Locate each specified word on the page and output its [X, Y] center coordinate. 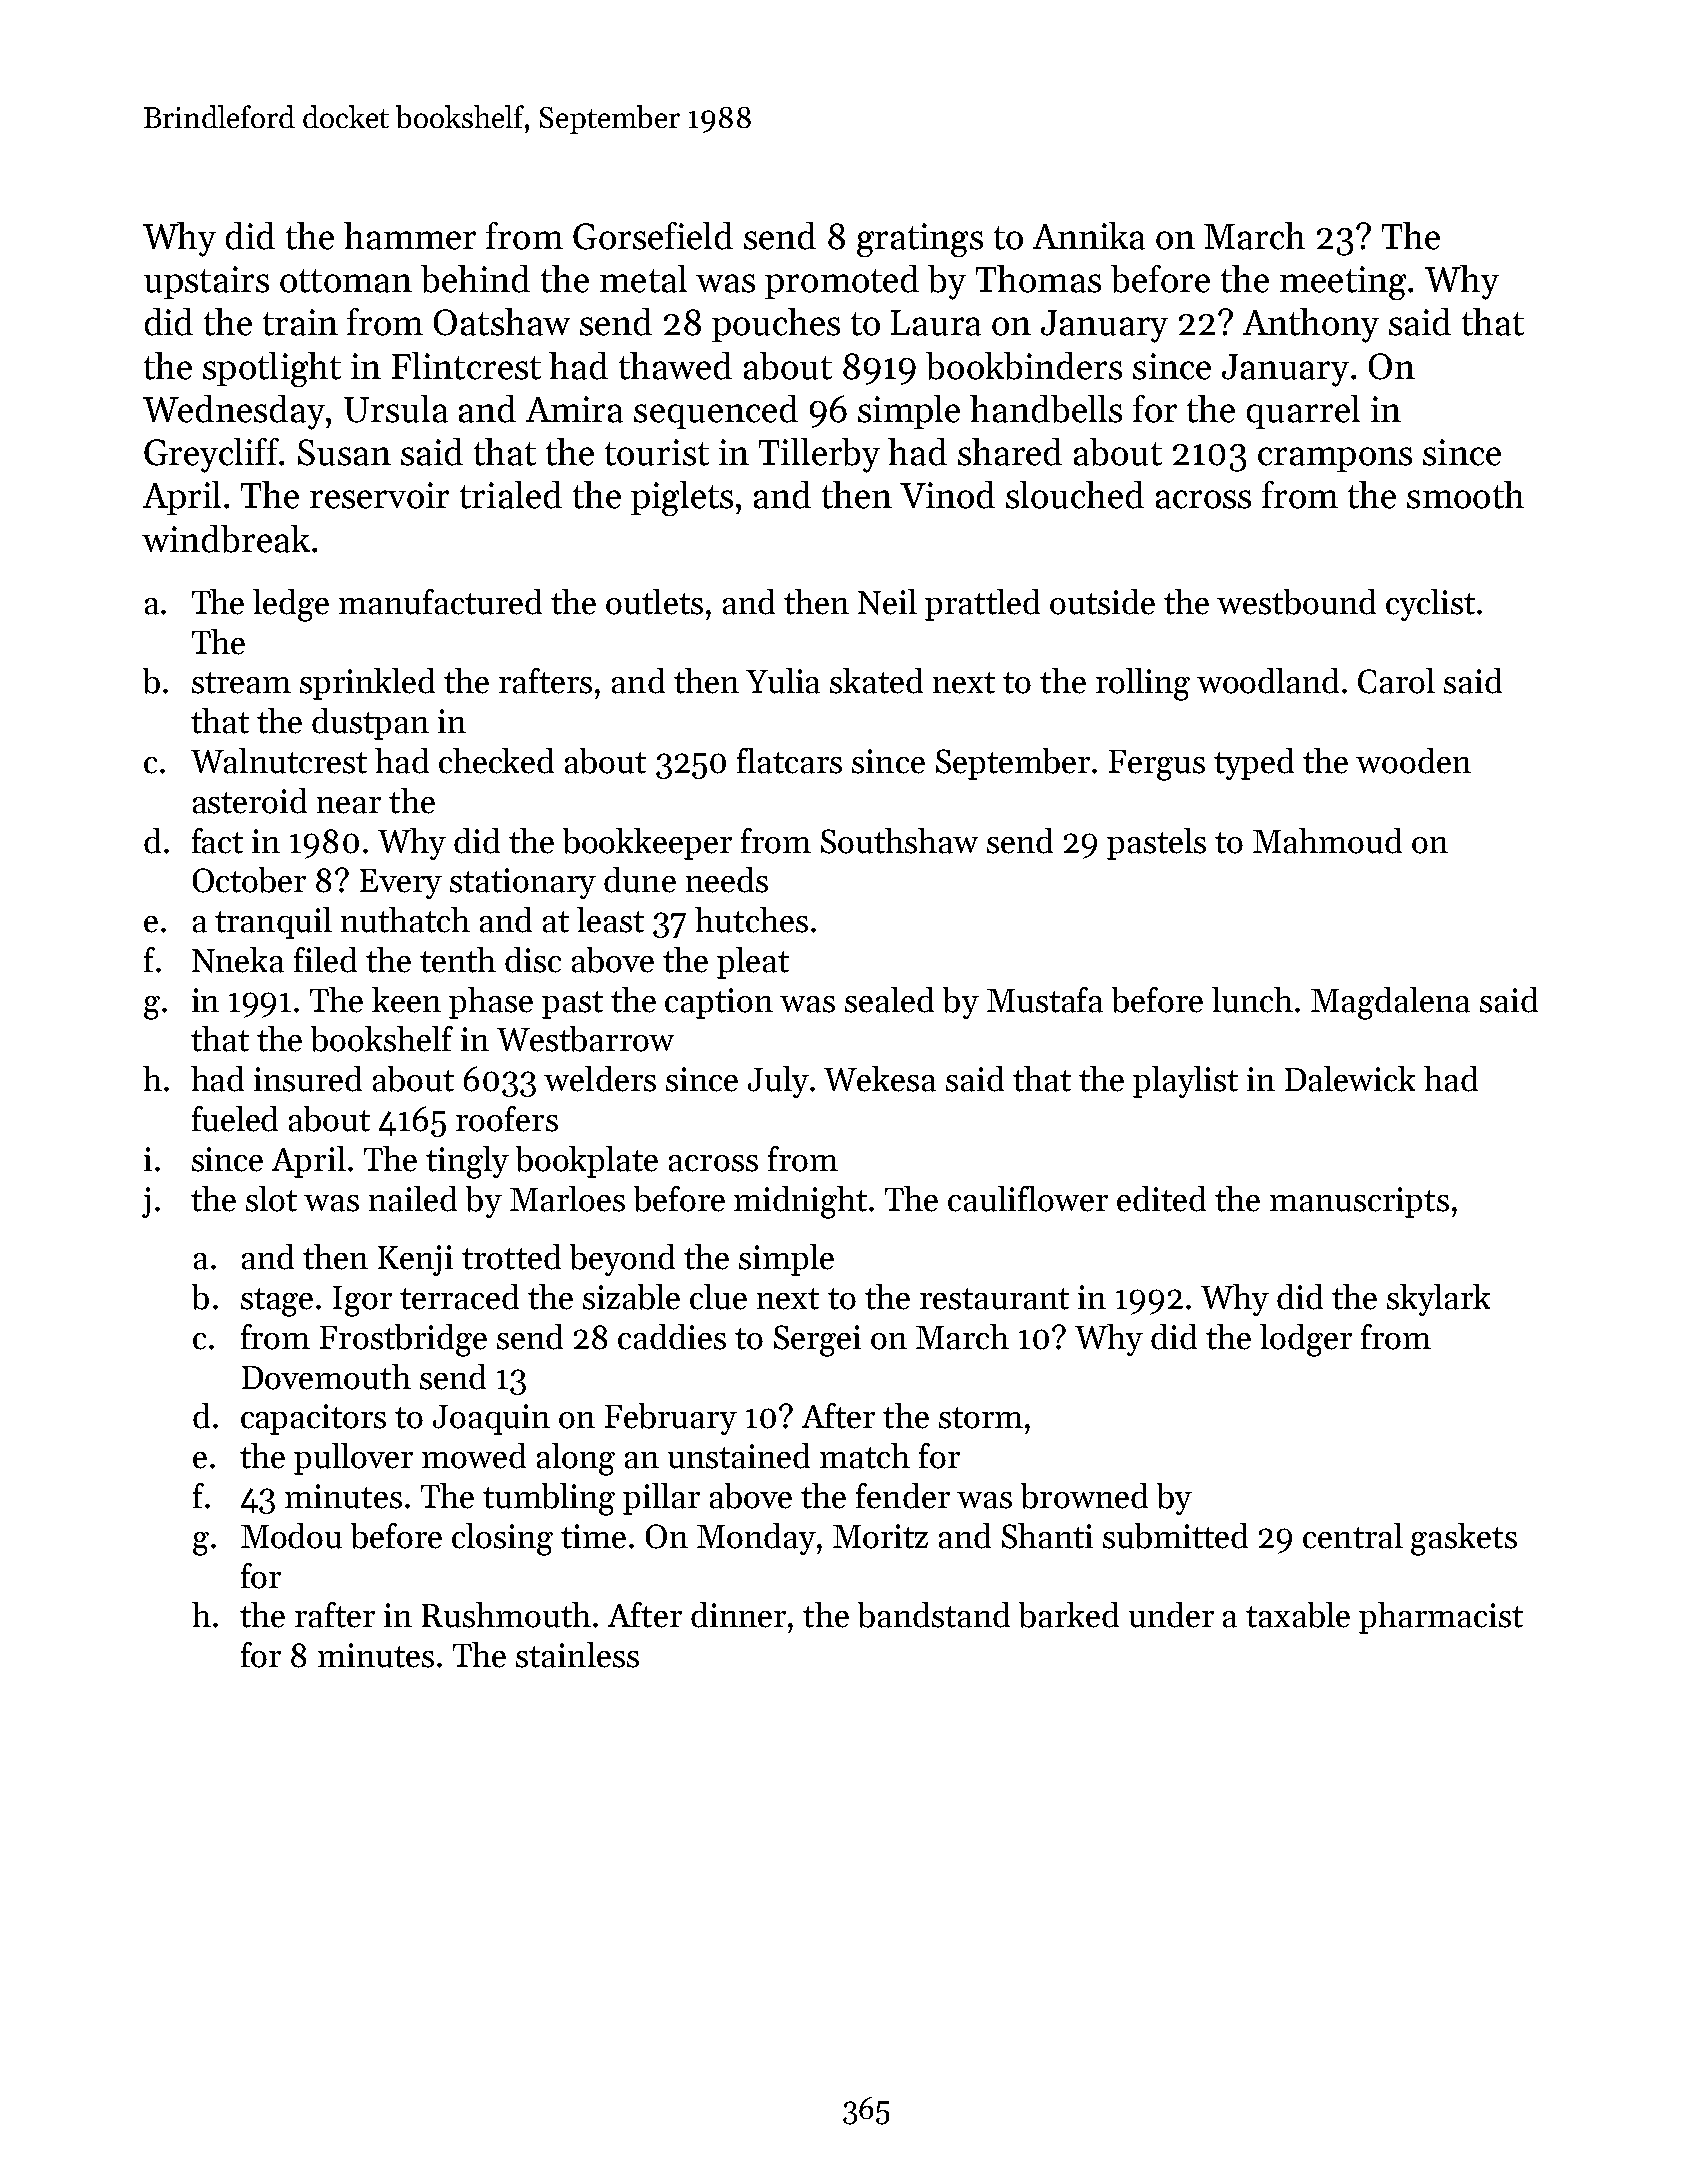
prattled [982, 605]
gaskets [1464, 1539]
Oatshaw [502, 322]
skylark [1438, 1300]
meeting [1343, 283]
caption [719, 1003]
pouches [776, 325]
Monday [756, 1539]
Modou [291, 1536]
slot [271, 1199]
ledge [291, 605]
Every [401, 884]
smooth [1465, 495]
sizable [631, 1297]
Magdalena [1390, 1003]
